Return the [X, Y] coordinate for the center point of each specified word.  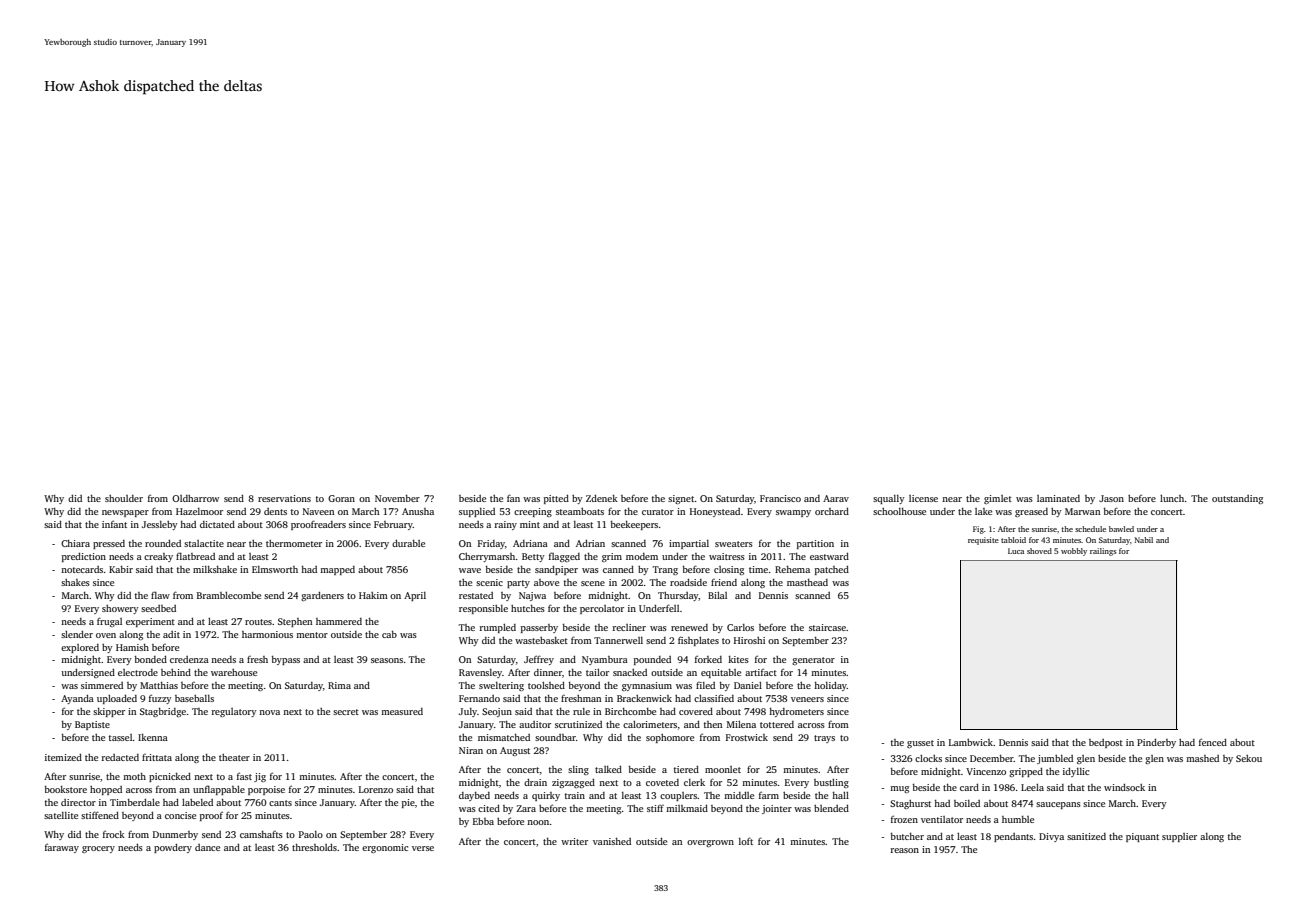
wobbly [1074, 552]
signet [681, 499]
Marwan [1082, 511]
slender [77, 634]
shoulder [124, 498]
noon [538, 822]
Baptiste [92, 725]
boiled [967, 803]
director [78, 802]
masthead [807, 582]
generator [813, 661]
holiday [830, 686]
